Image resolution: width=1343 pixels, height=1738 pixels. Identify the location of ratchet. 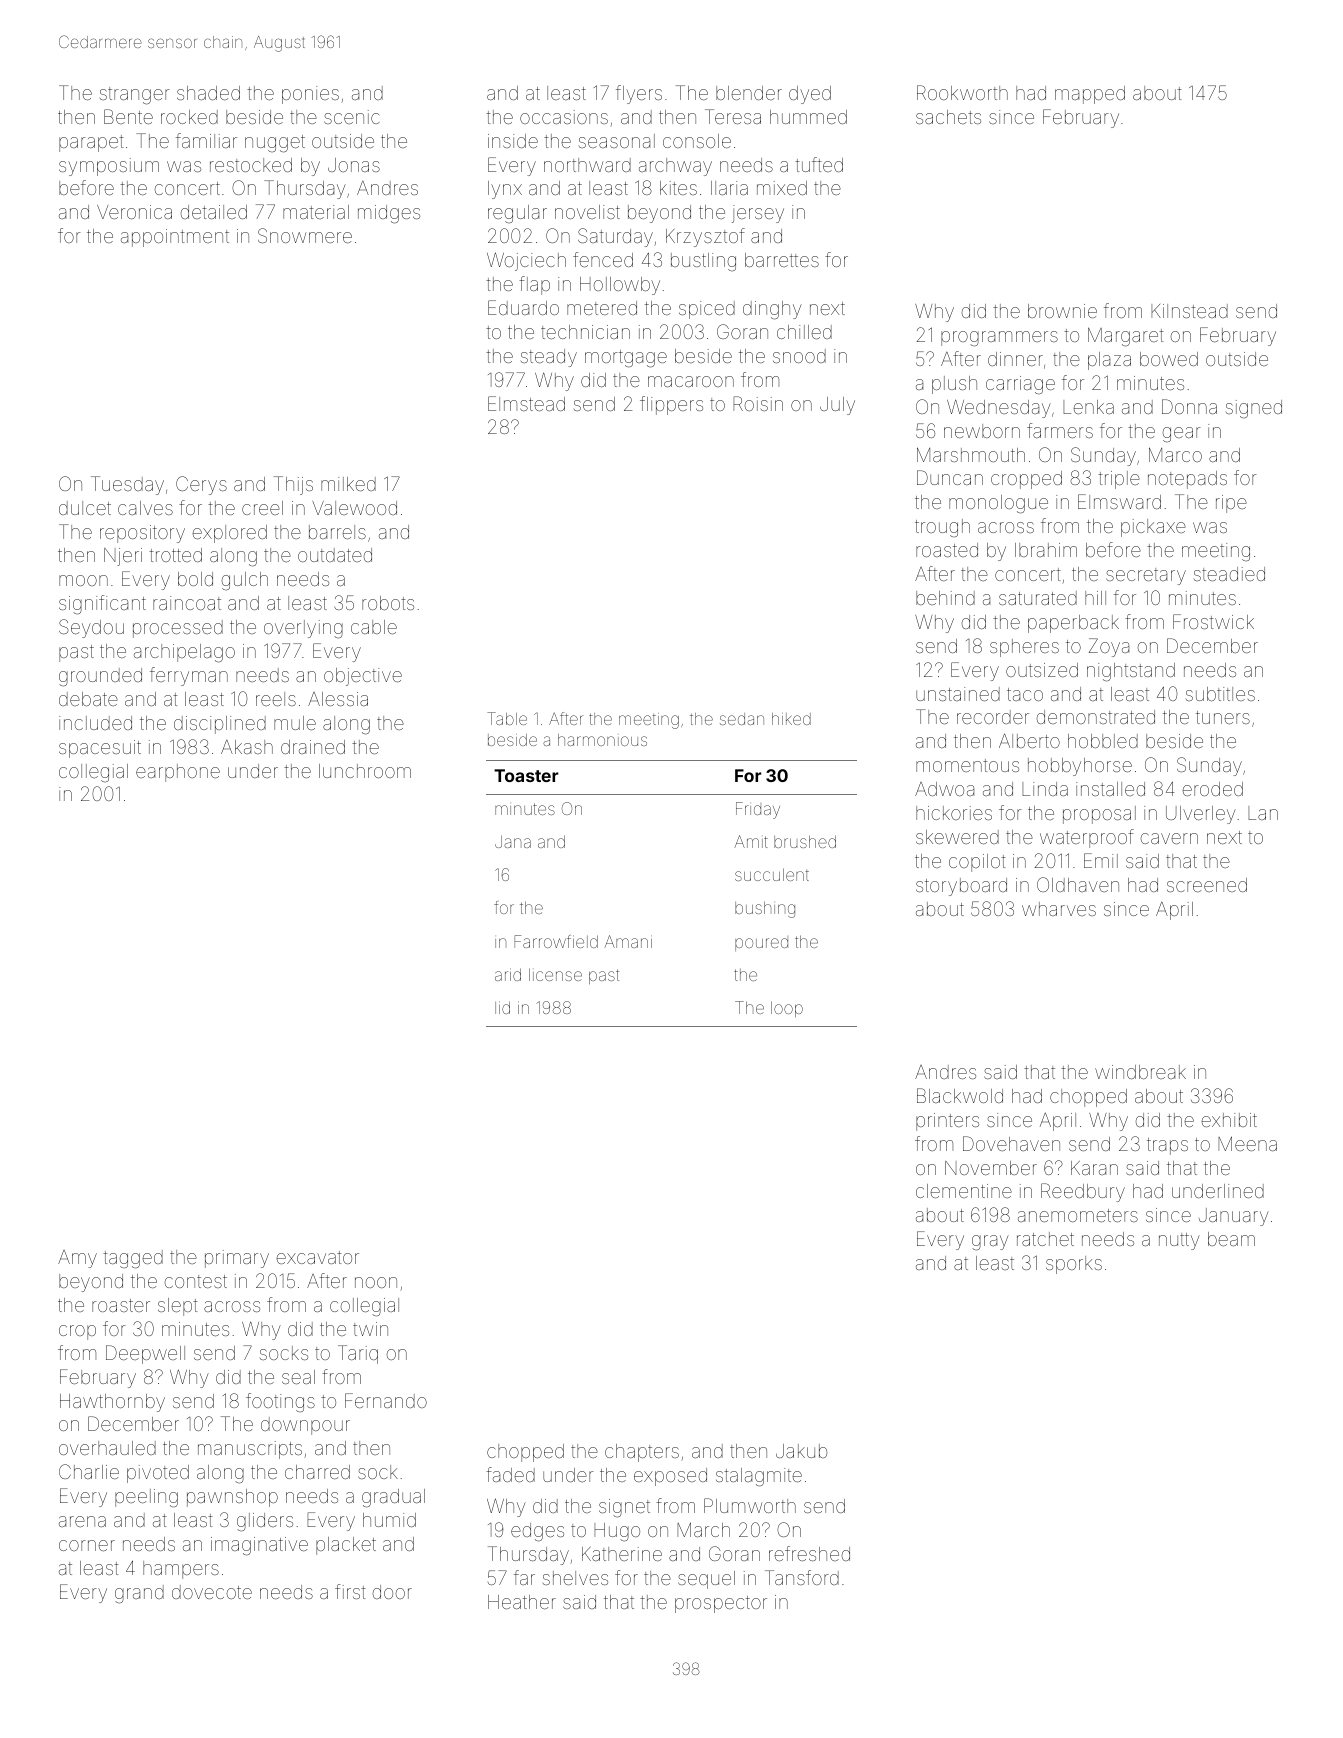
(1045, 1239).
